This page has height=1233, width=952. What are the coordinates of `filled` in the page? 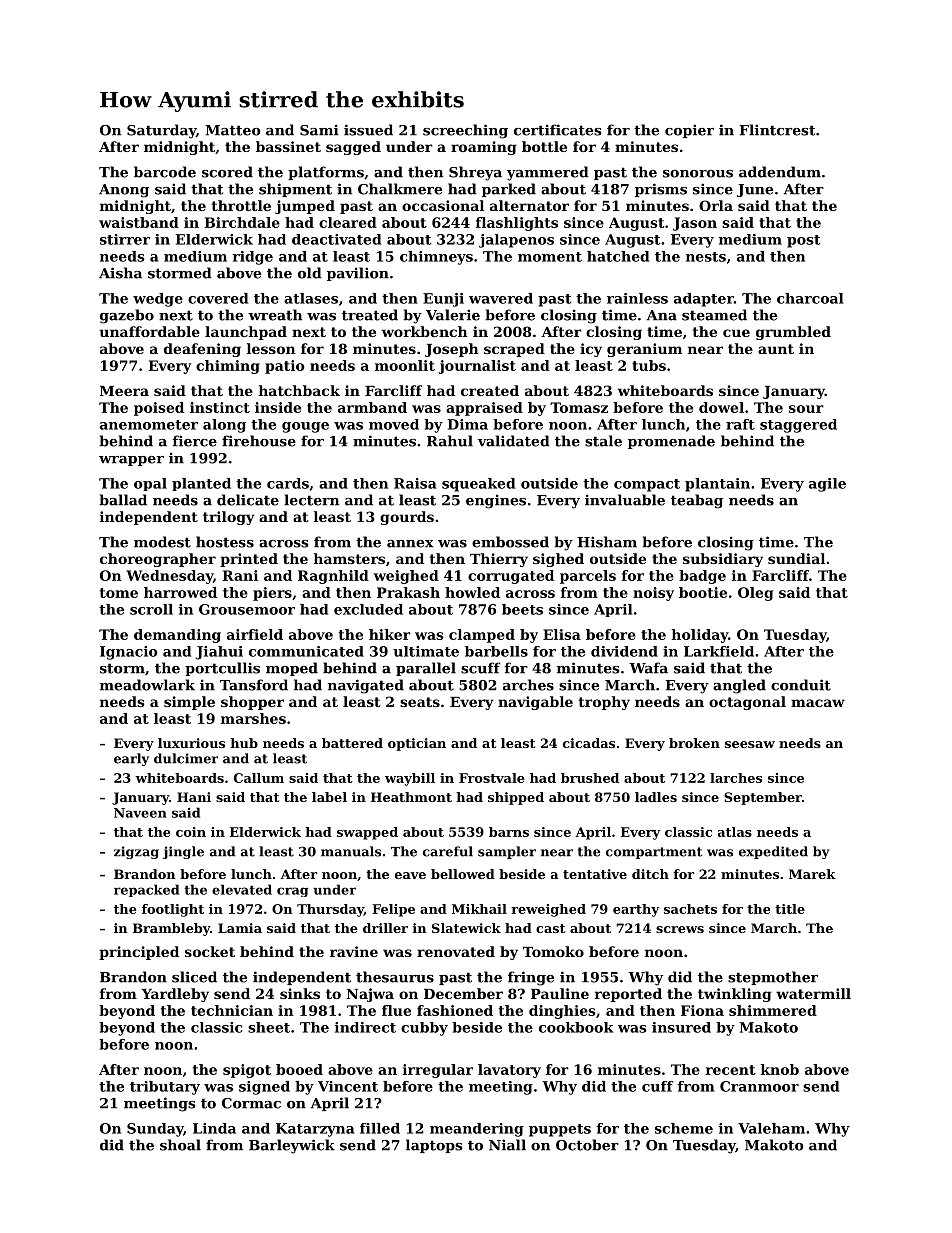 It's located at (380, 1128).
